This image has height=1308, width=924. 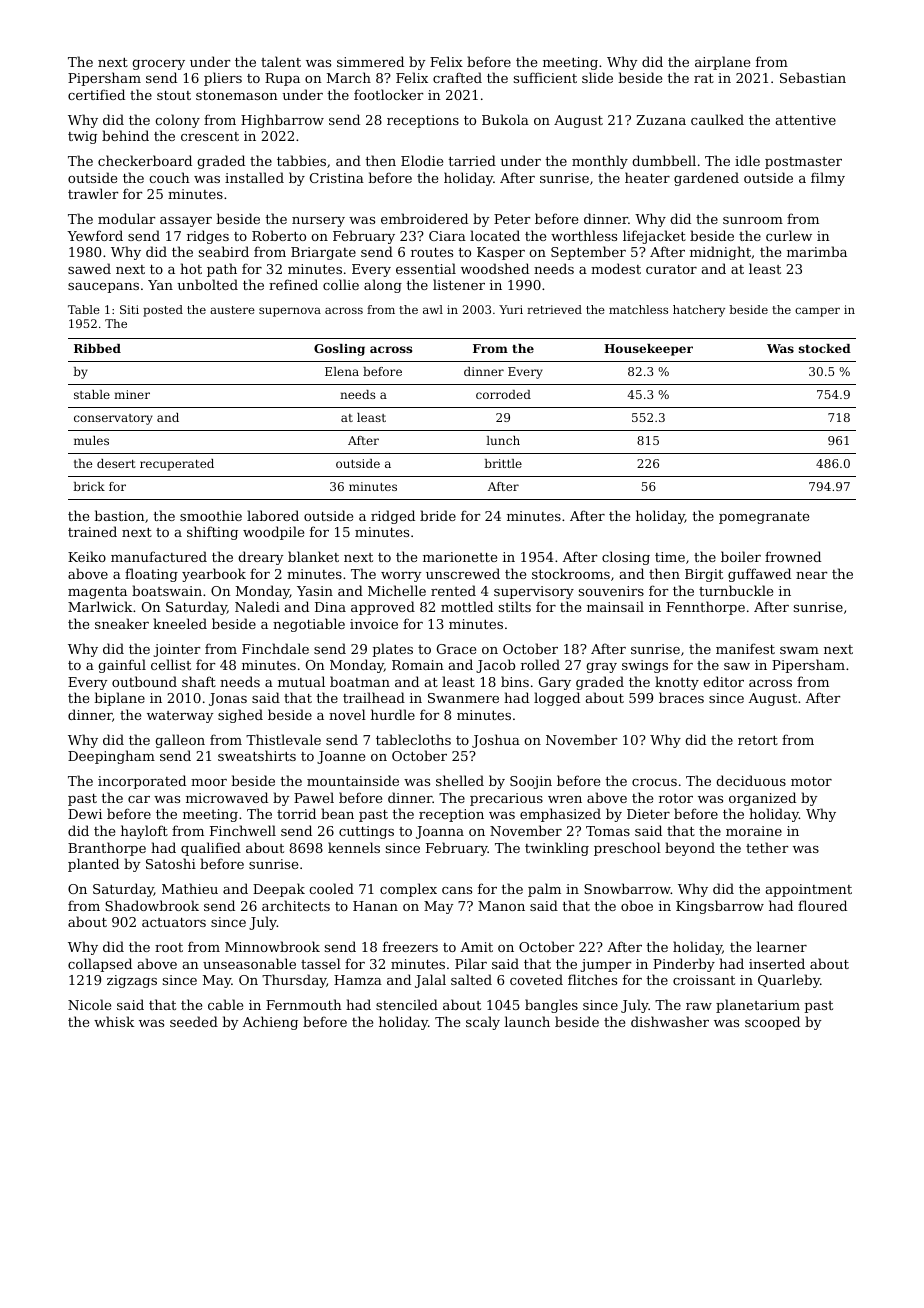 I want to click on croissant, so click(x=704, y=980).
